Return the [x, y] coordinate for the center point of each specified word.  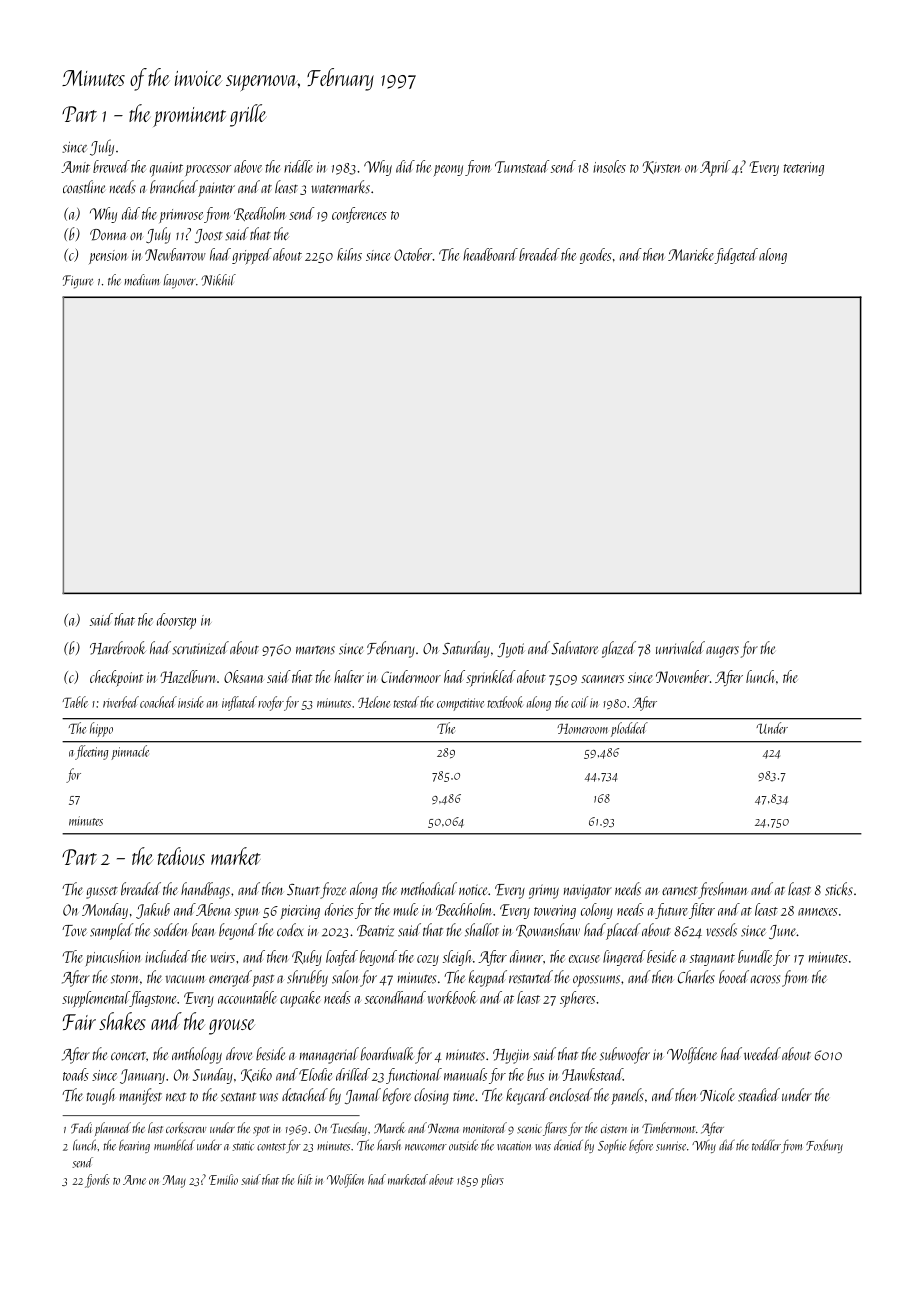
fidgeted [736, 256]
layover [180, 281]
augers [722, 652]
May [174, 1181]
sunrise [671, 1146]
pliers [492, 1181]
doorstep [176, 621]
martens [315, 650]
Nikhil [218, 280]
